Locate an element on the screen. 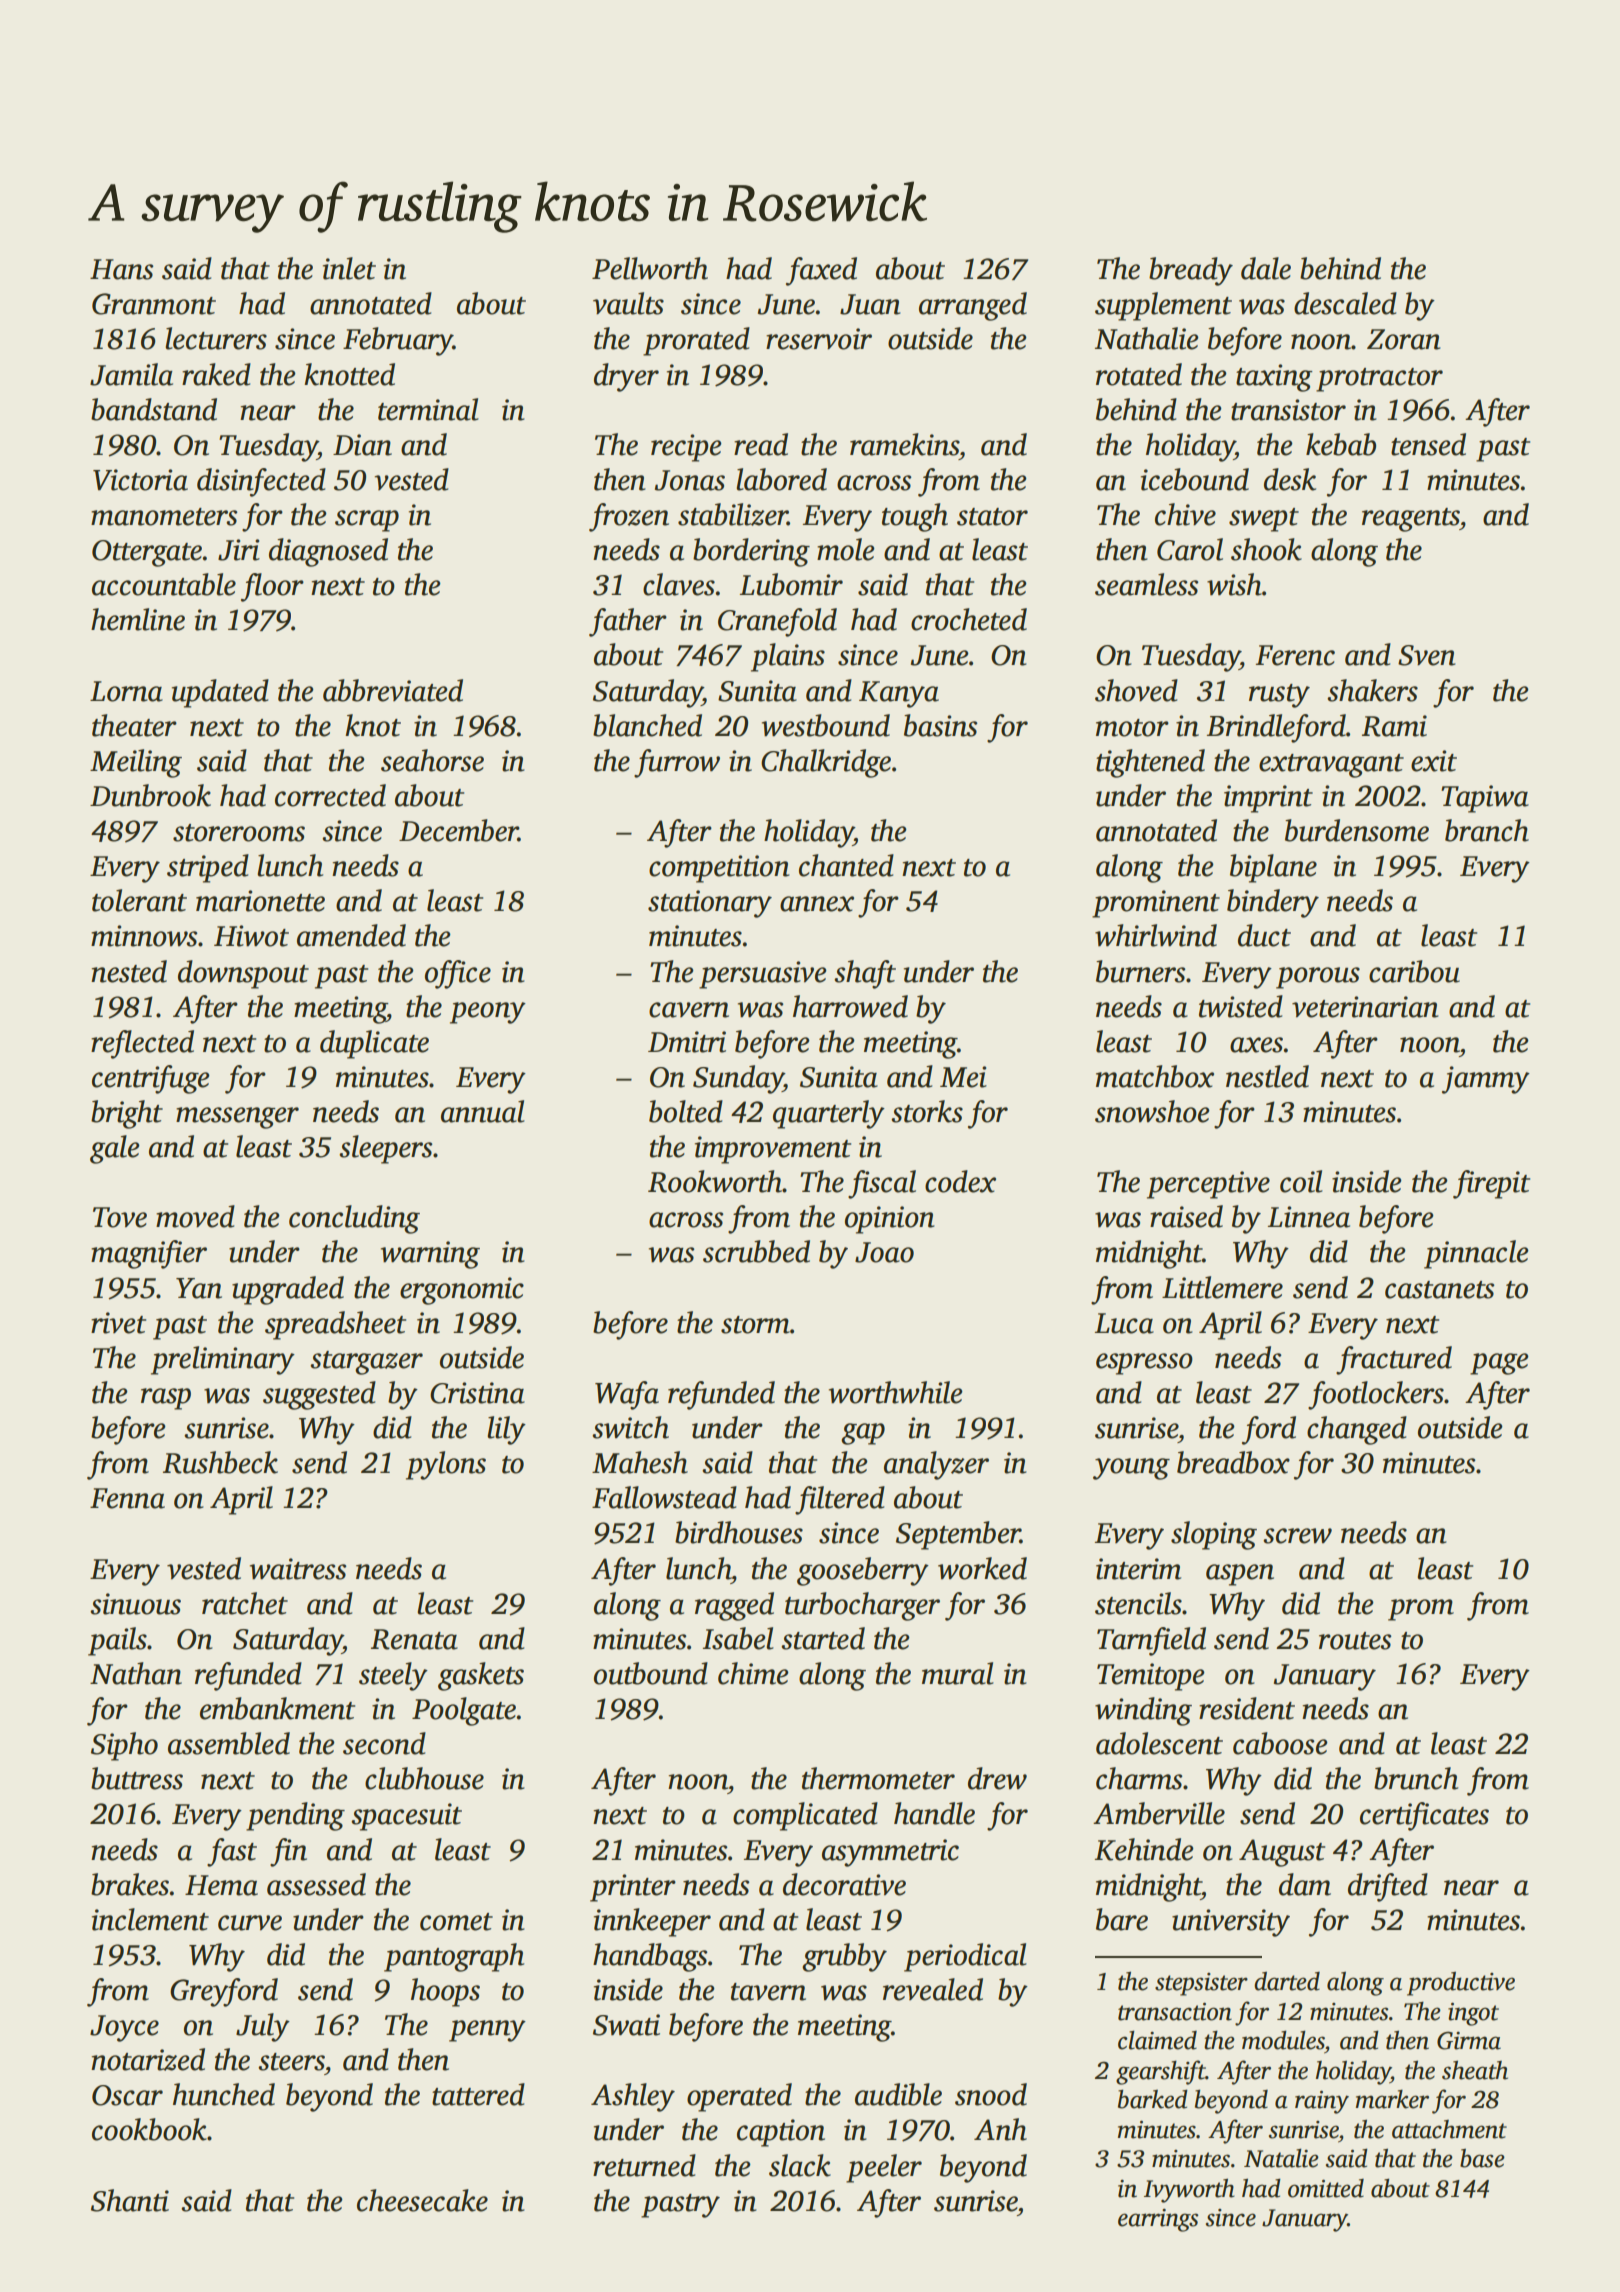  Dian is located at coordinates (362, 445).
